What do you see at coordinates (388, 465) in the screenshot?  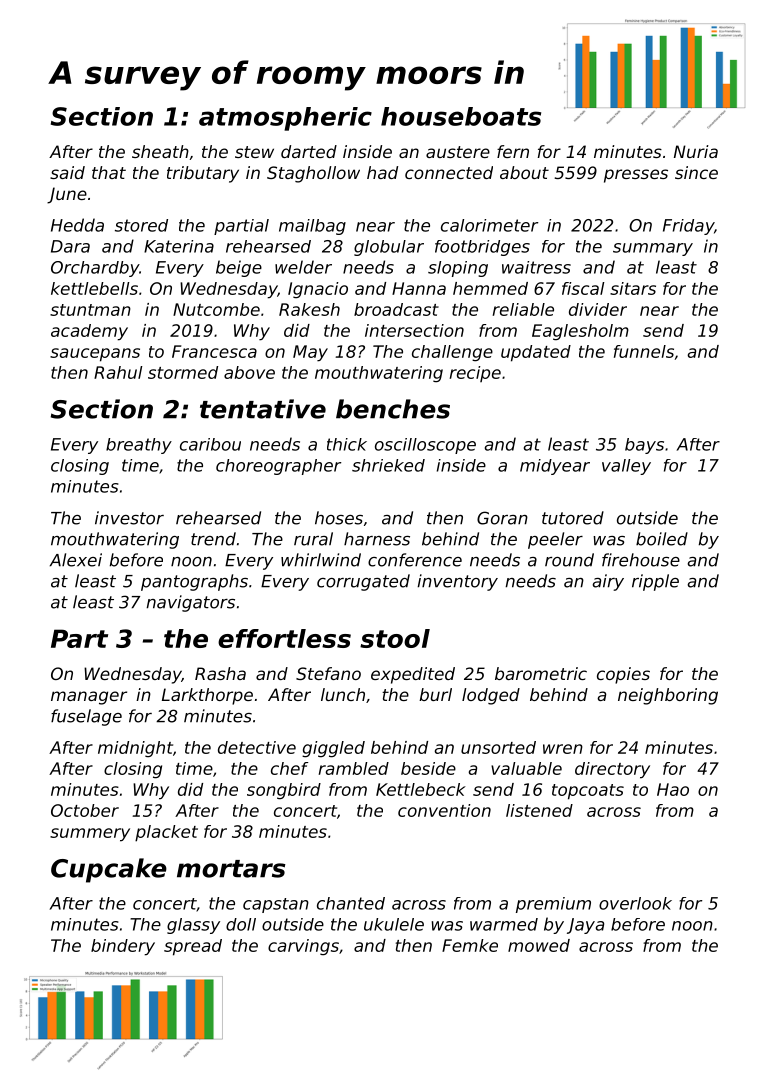 I see `shrieked` at bounding box center [388, 465].
